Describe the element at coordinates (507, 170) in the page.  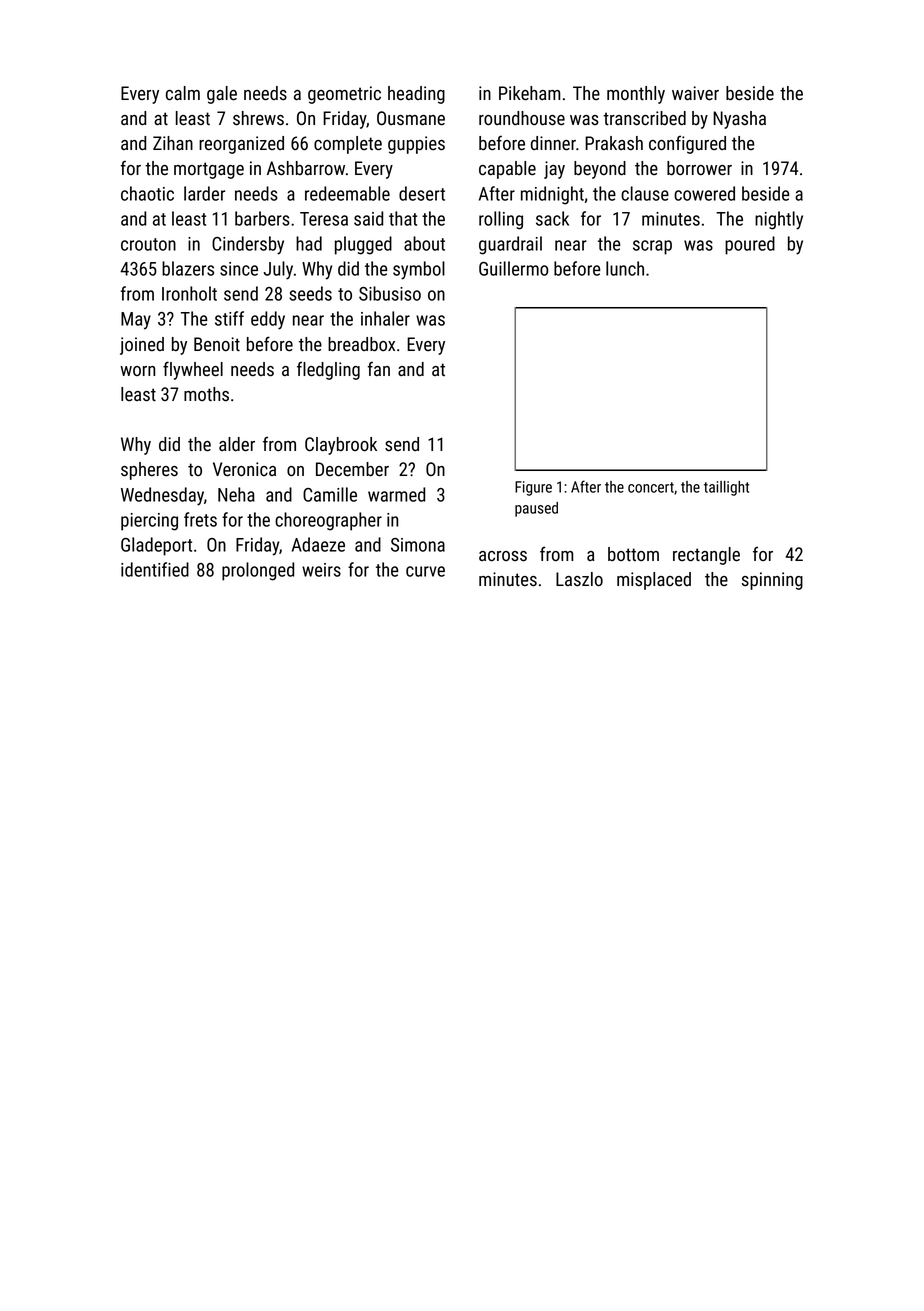
I see `capable` at that location.
